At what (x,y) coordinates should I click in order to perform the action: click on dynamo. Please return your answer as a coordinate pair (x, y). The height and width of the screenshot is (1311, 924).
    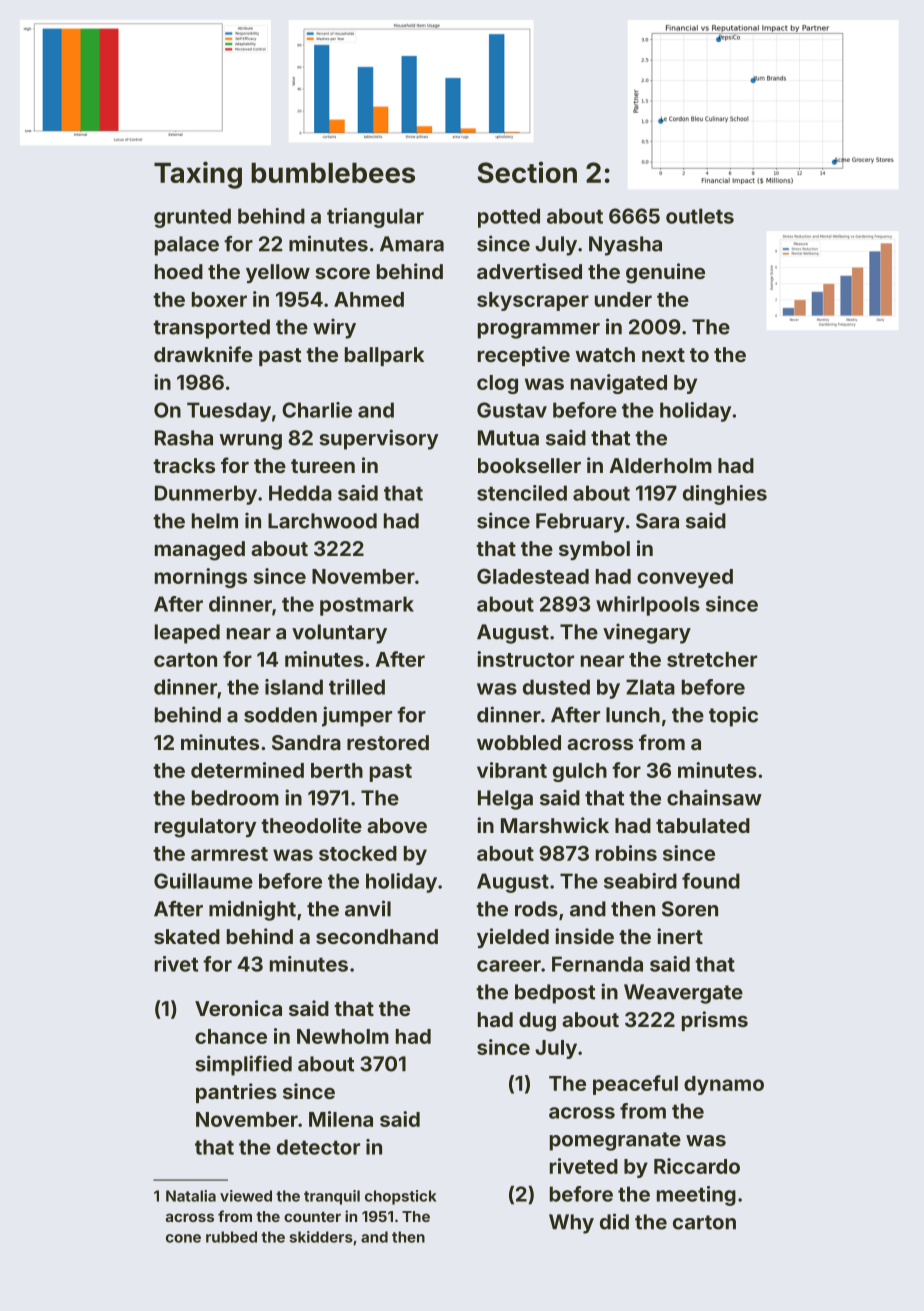
    Looking at the image, I should click on (724, 1085).
